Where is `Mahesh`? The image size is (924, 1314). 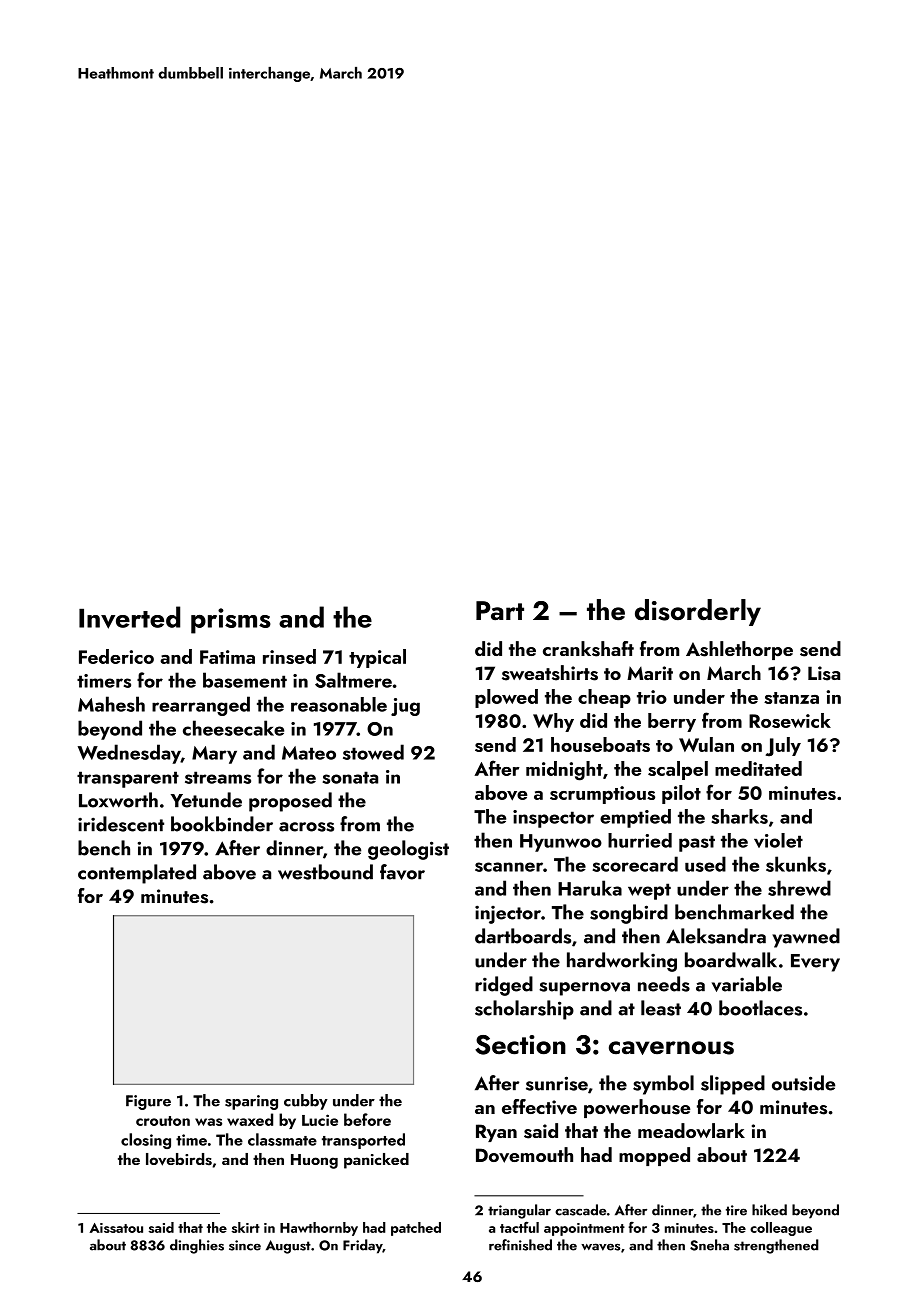
Mahesh is located at coordinates (111, 704).
